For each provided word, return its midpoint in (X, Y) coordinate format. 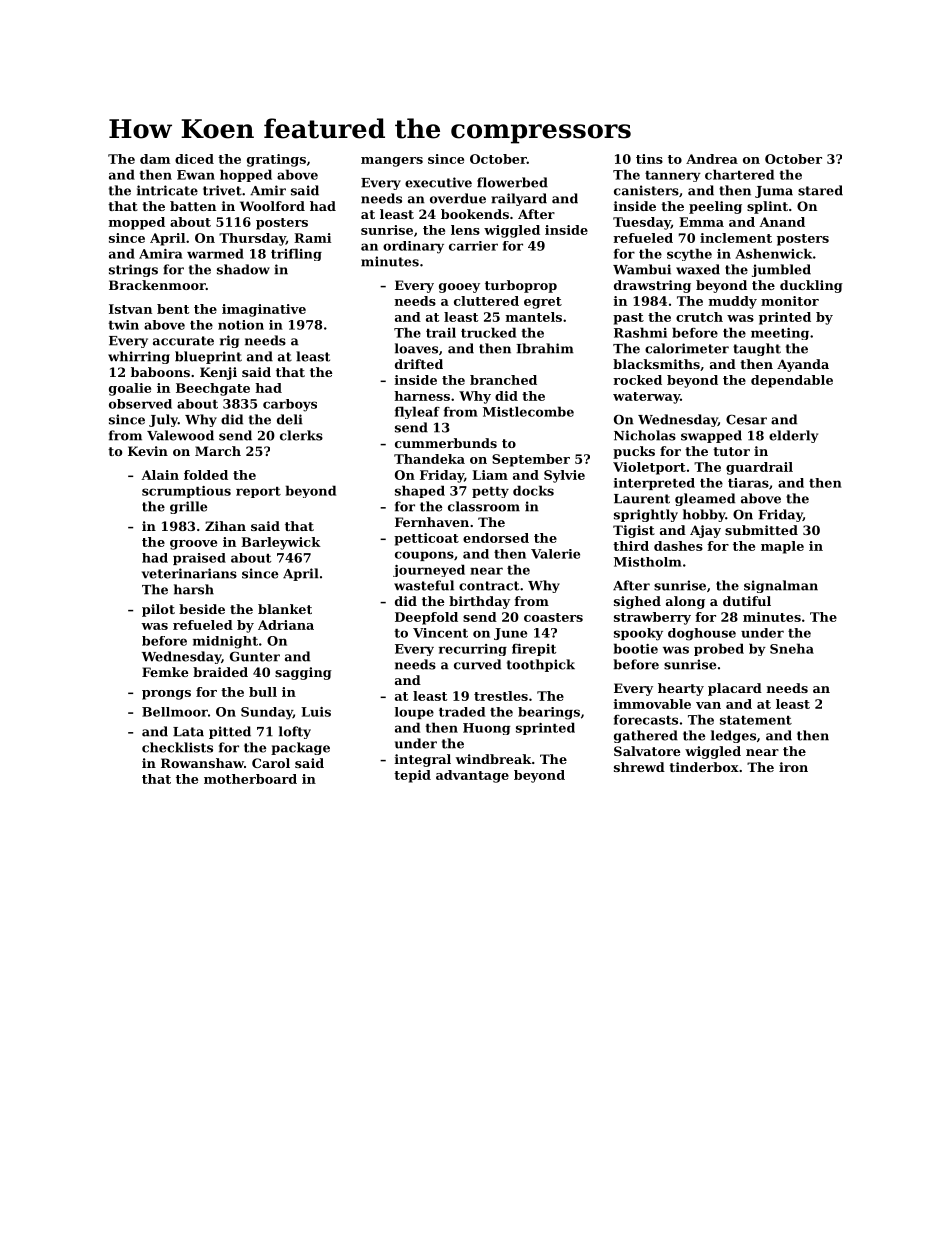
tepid (412, 776)
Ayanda (803, 365)
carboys (290, 405)
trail (441, 332)
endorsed (496, 538)
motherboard (250, 779)
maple (782, 547)
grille (188, 507)
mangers (392, 162)
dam (155, 159)
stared (820, 190)
